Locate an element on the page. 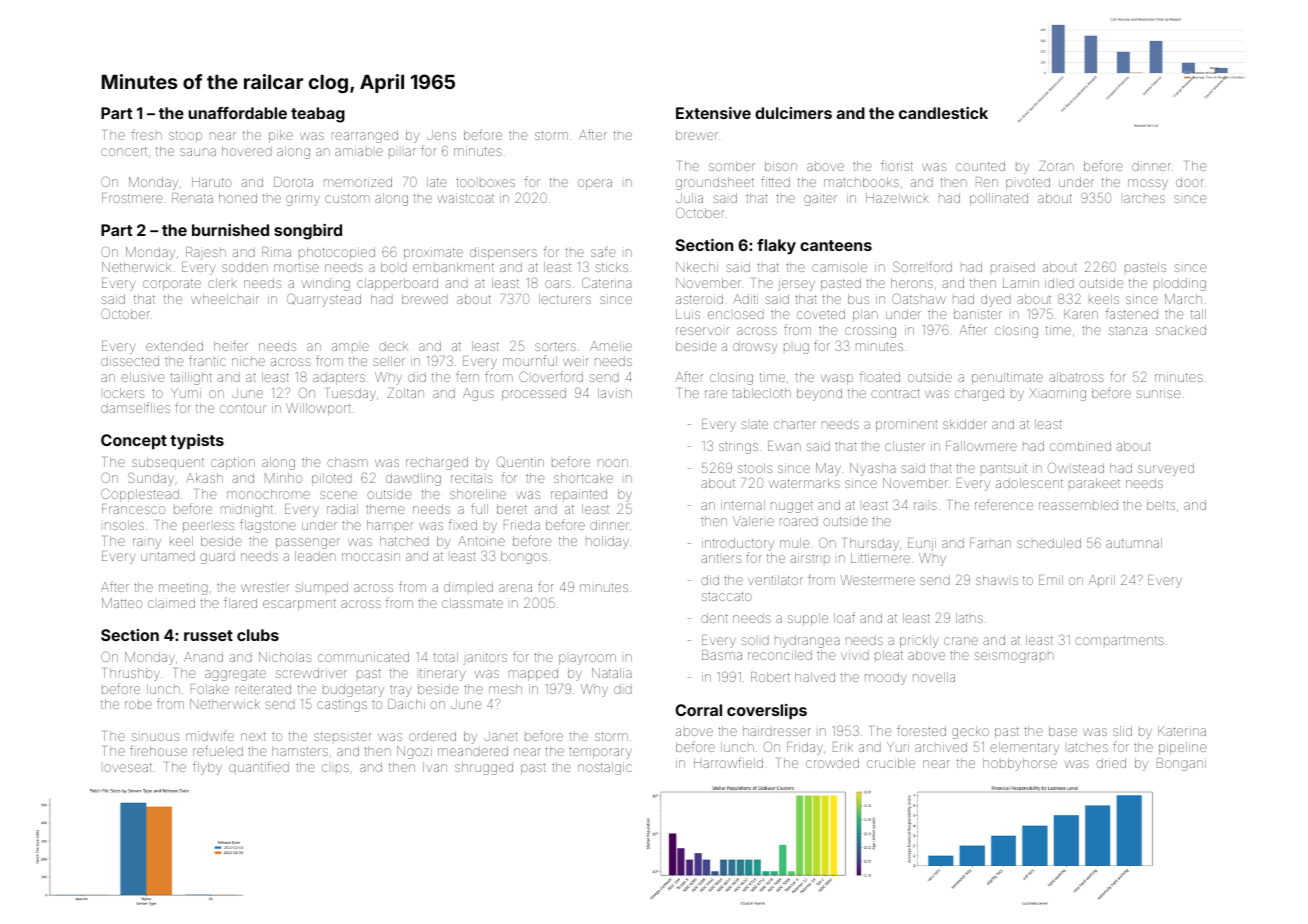 The height and width of the page is (924, 1308). weir is located at coordinates (576, 361).
